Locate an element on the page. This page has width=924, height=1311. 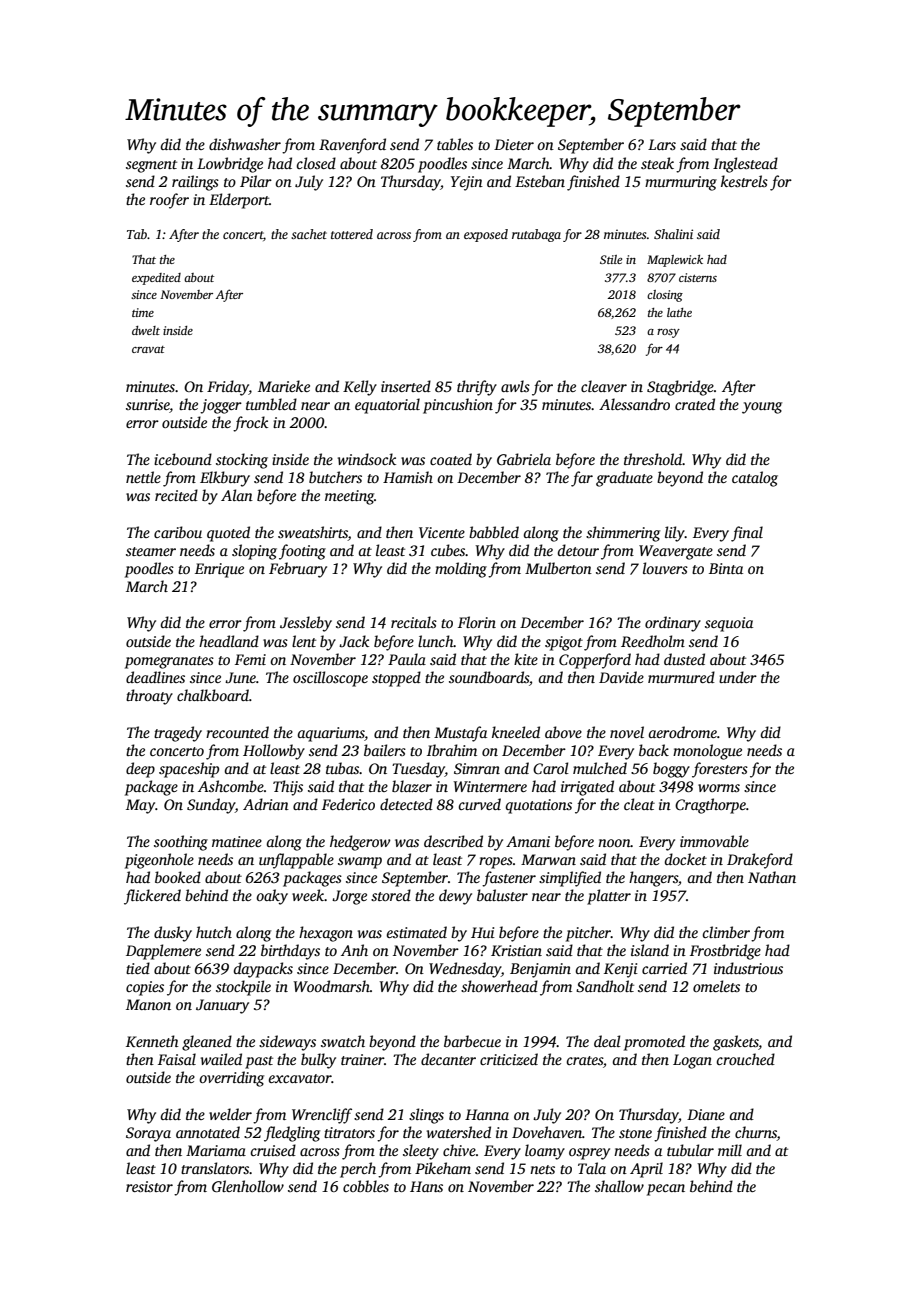
Glenhollow is located at coordinates (248, 1186).
